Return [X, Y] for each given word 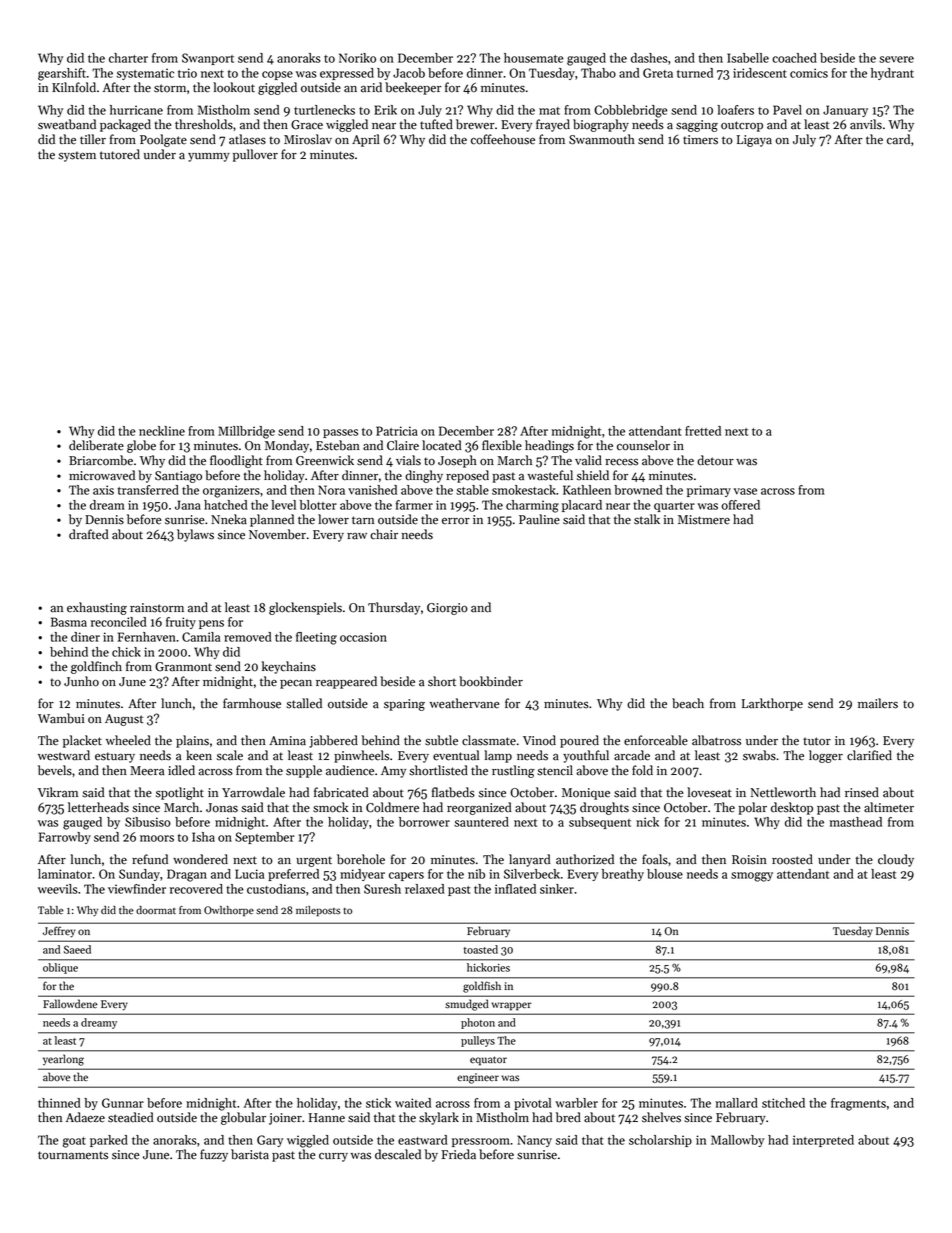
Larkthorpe [772, 704]
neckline [162, 431]
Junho [81, 681]
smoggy [752, 877]
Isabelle [748, 58]
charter [128, 58]
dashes [649, 58]
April [366, 140]
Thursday [394, 608]
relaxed [425, 889]
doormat [156, 910]
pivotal [532, 1104]
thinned [59, 1103]
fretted [703, 431]
